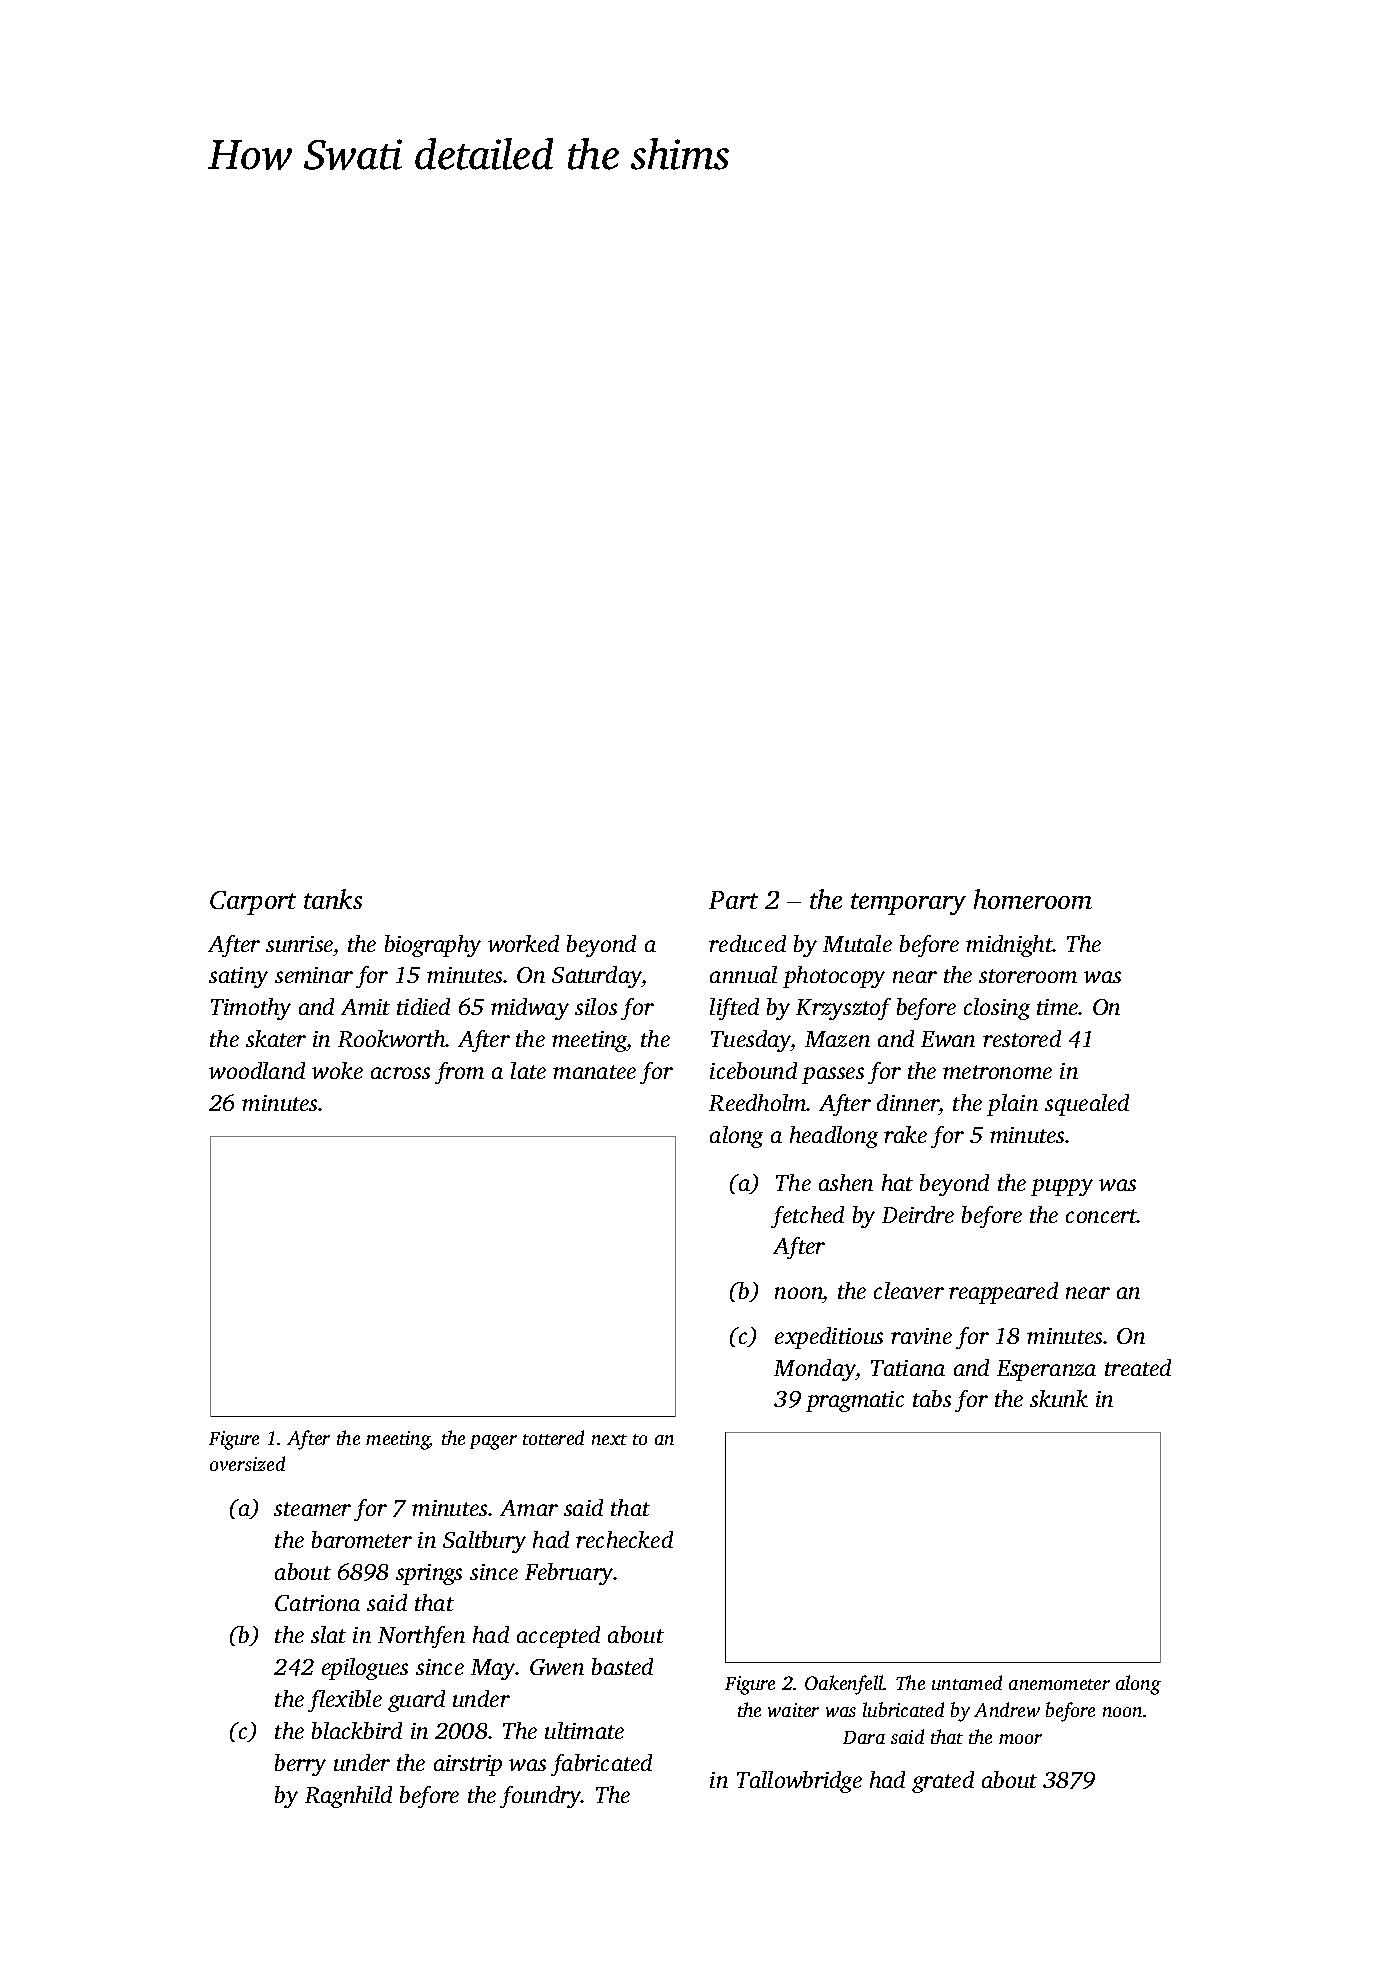 The width and height of the document is (1386, 1969). What do you see at coordinates (257, 1070) in the document?
I see `woodland` at bounding box center [257, 1070].
